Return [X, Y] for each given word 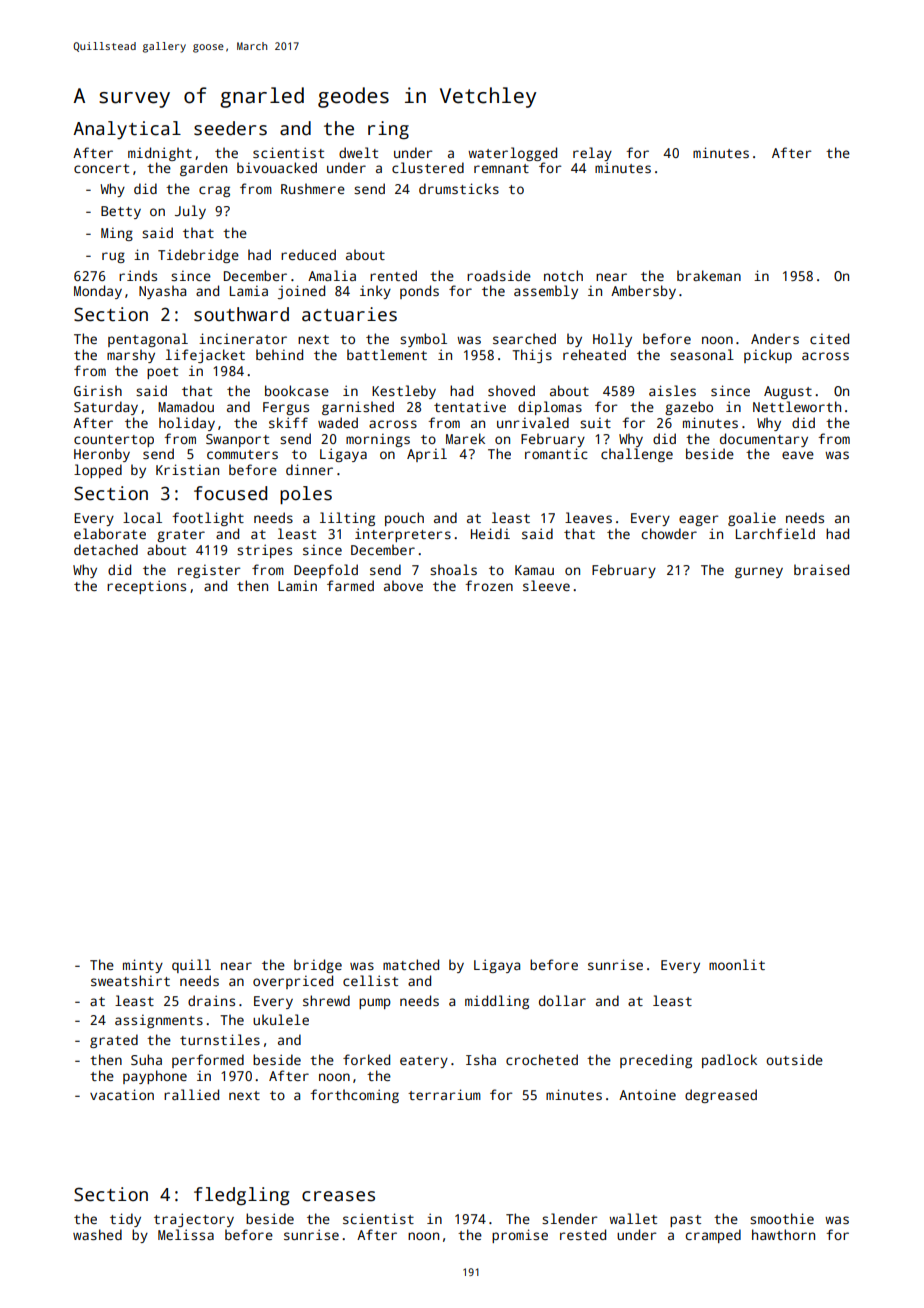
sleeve [546, 585]
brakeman [709, 275]
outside [794, 1059]
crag [214, 191]
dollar [562, 1000]
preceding [656, 1061]
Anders [775, 338]
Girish [98, 390]
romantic [556, 453]
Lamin [297, 585]
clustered [428, 167]
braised [821, 569]
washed [97, 1234]
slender [569, 1218]
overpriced [293, 982]
